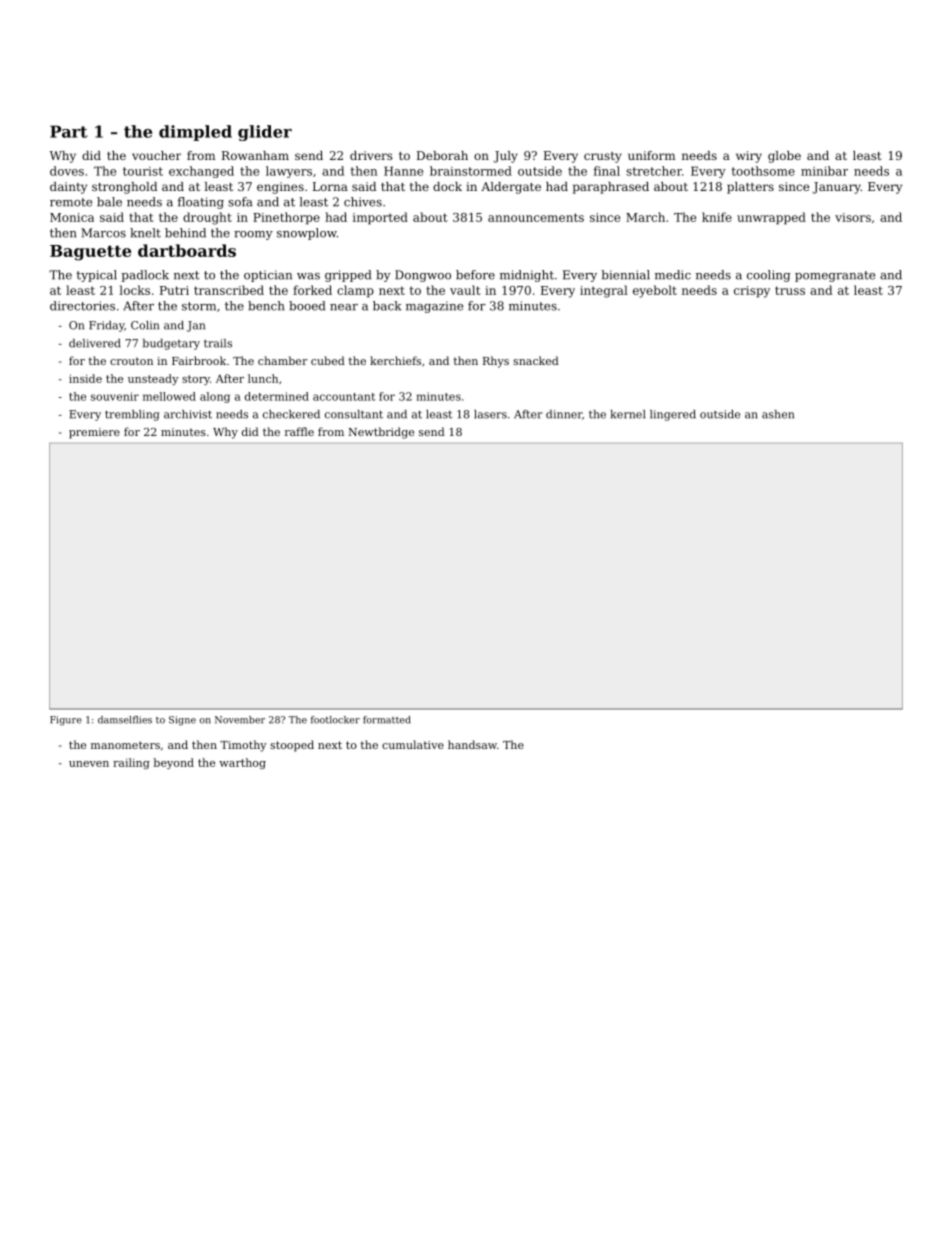 This screenshot has width=952, height=1233. What do you see at coordinates (784, 157) in the screenshot?
I see `globe` at bounding box center [784, 157].
